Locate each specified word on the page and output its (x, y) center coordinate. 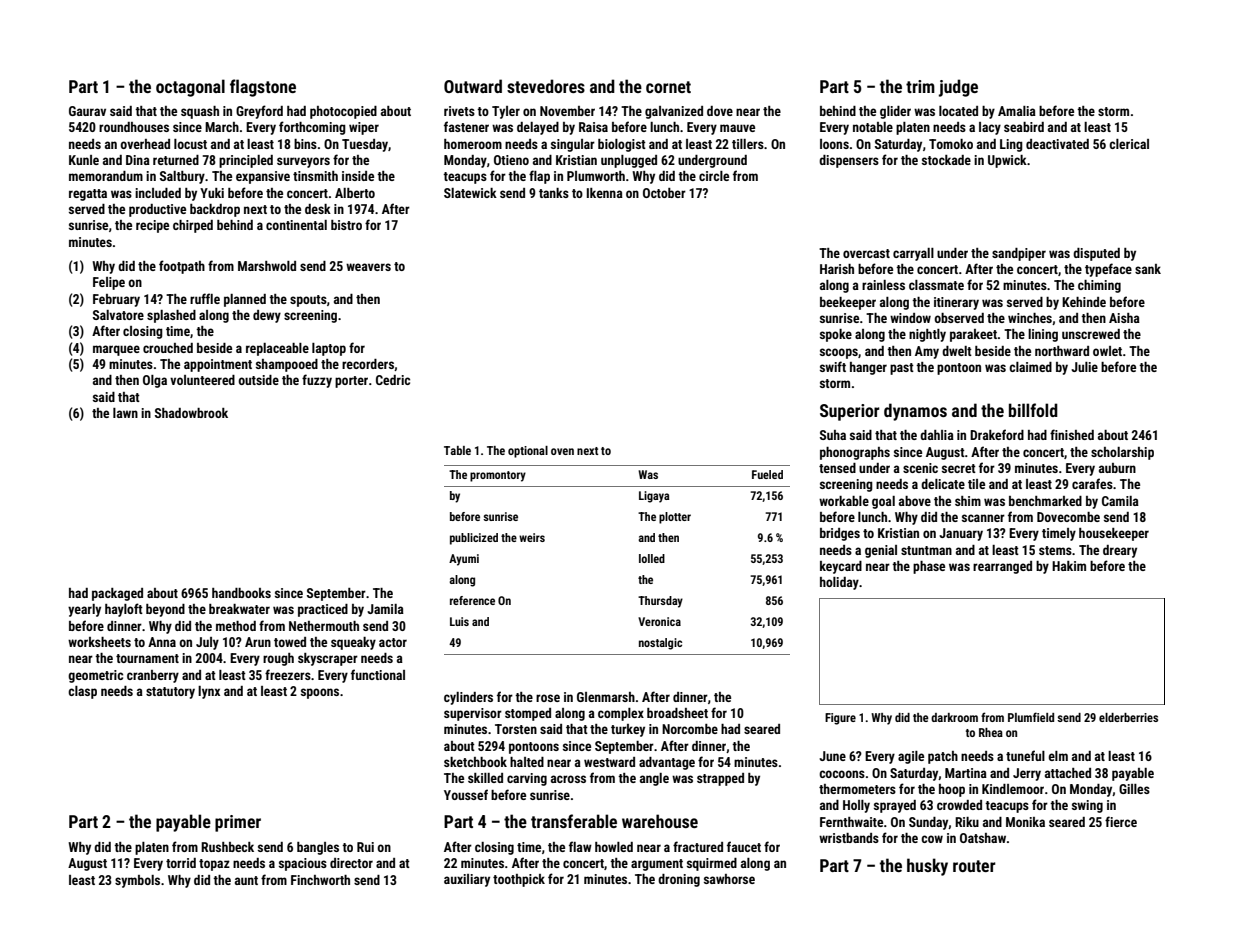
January (961, 534)
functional (378, 674)
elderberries (1128, 717)
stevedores (546, 86)
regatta (88, 195)
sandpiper (1019, 254)
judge (958, 88)
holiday (839, 583)
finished (1072, 434)
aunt (246, 880)
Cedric (393, 380)
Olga (155, 381)
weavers (368, 267)
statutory (170, 693)
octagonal (190, 88)
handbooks (241, 593)
